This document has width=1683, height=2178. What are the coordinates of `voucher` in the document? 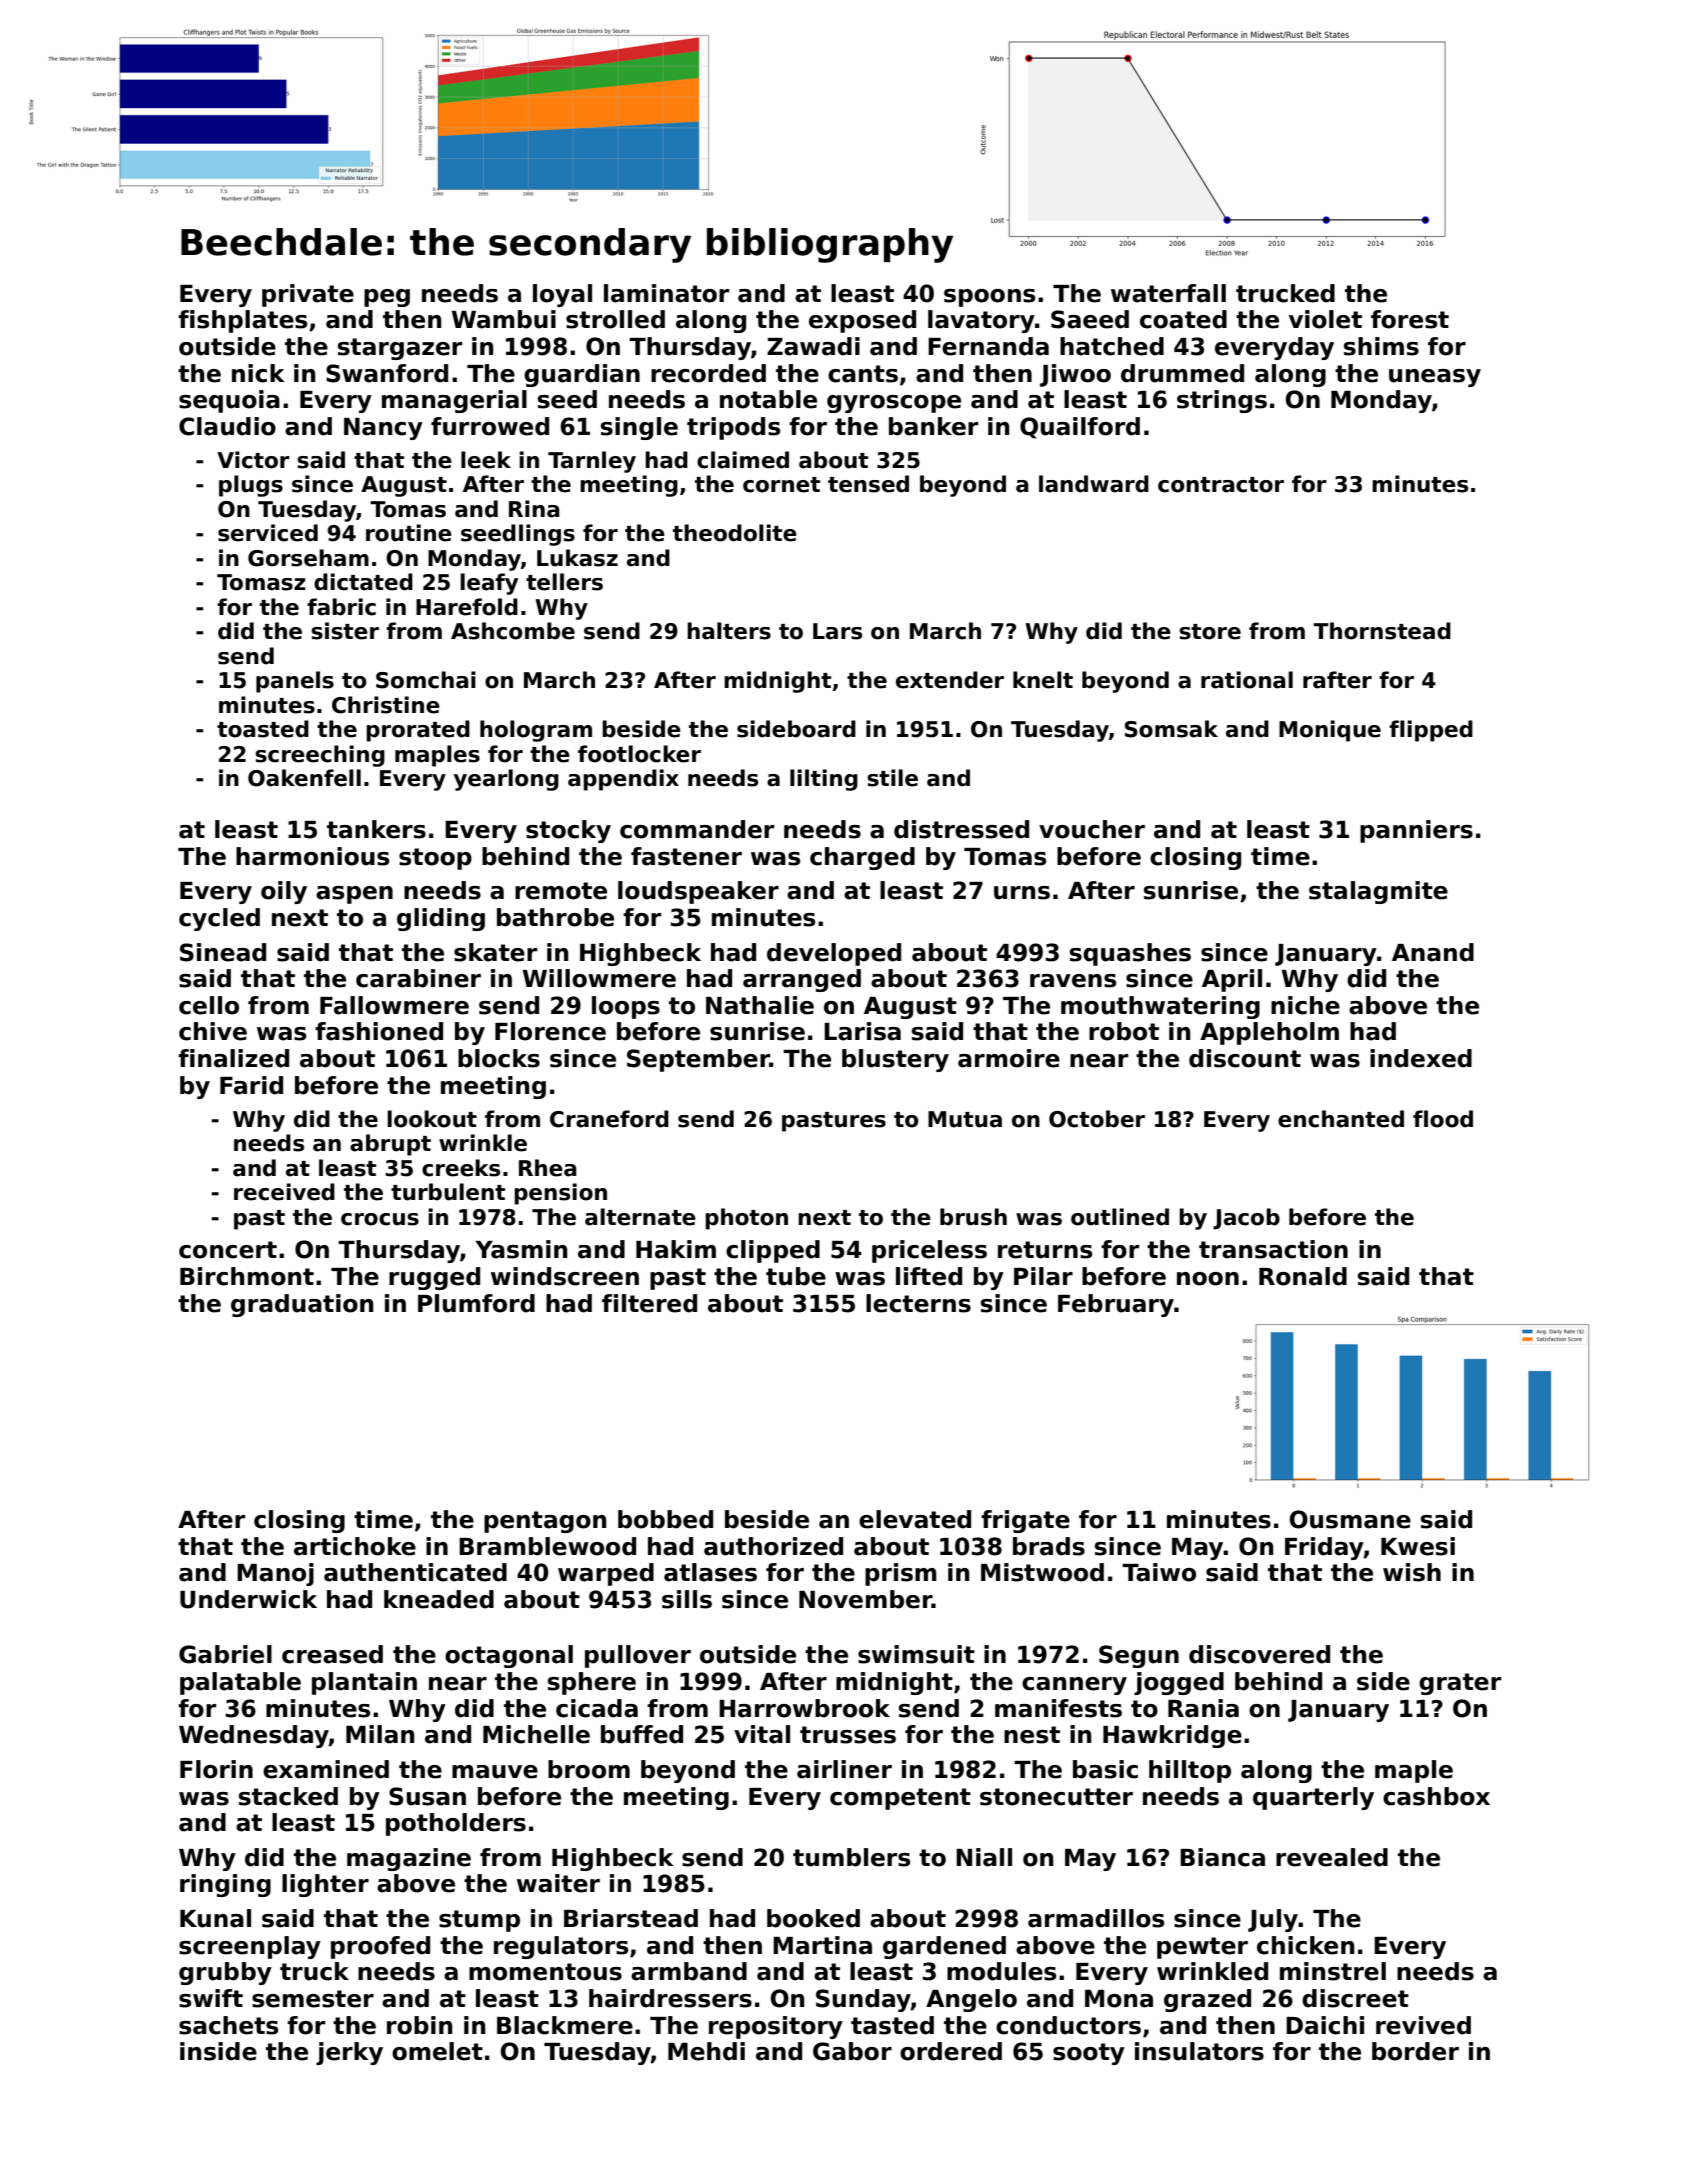 It's located at (1092, 829).
